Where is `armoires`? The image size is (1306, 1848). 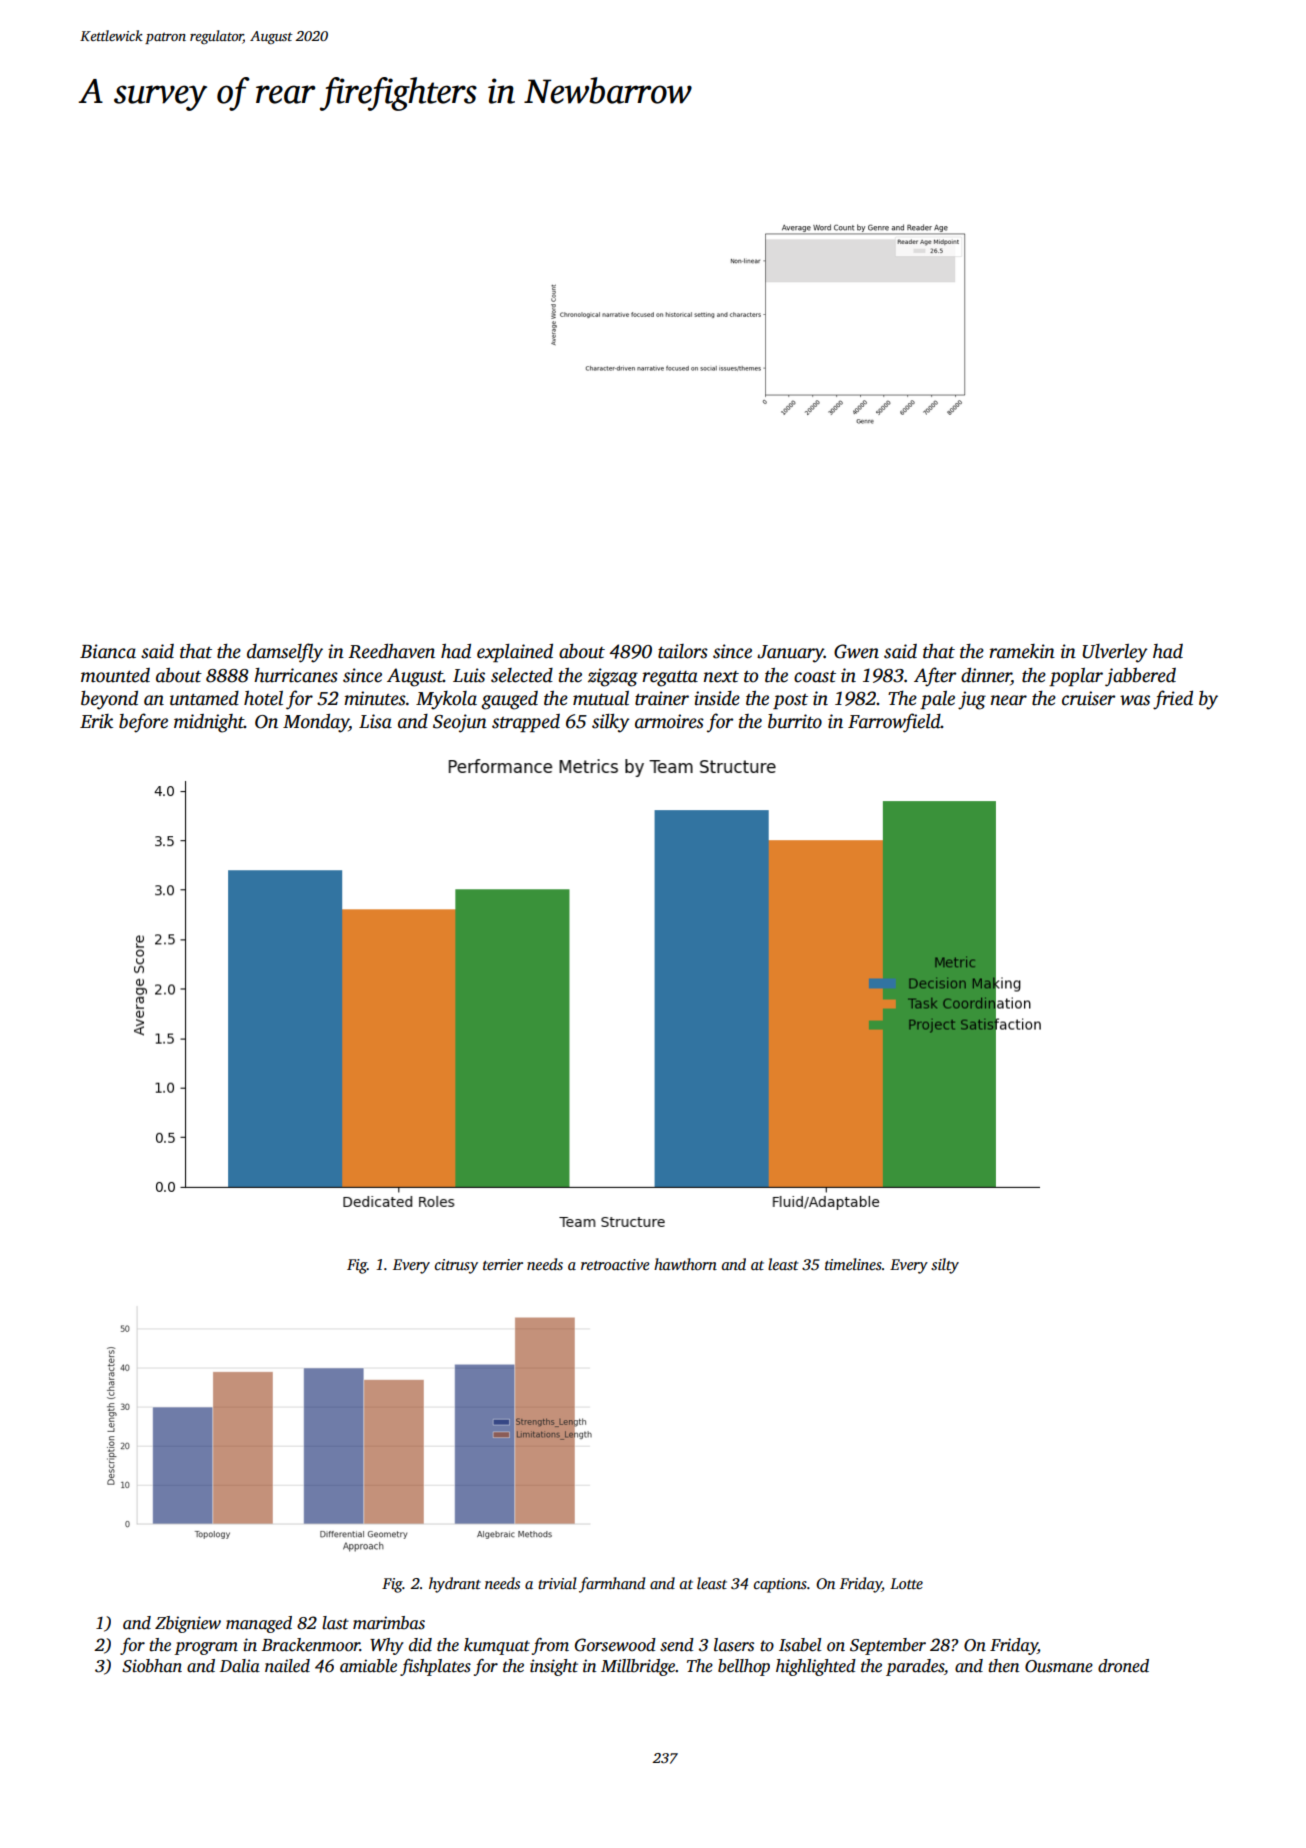 armoires is located at coordinates (669, 721).
